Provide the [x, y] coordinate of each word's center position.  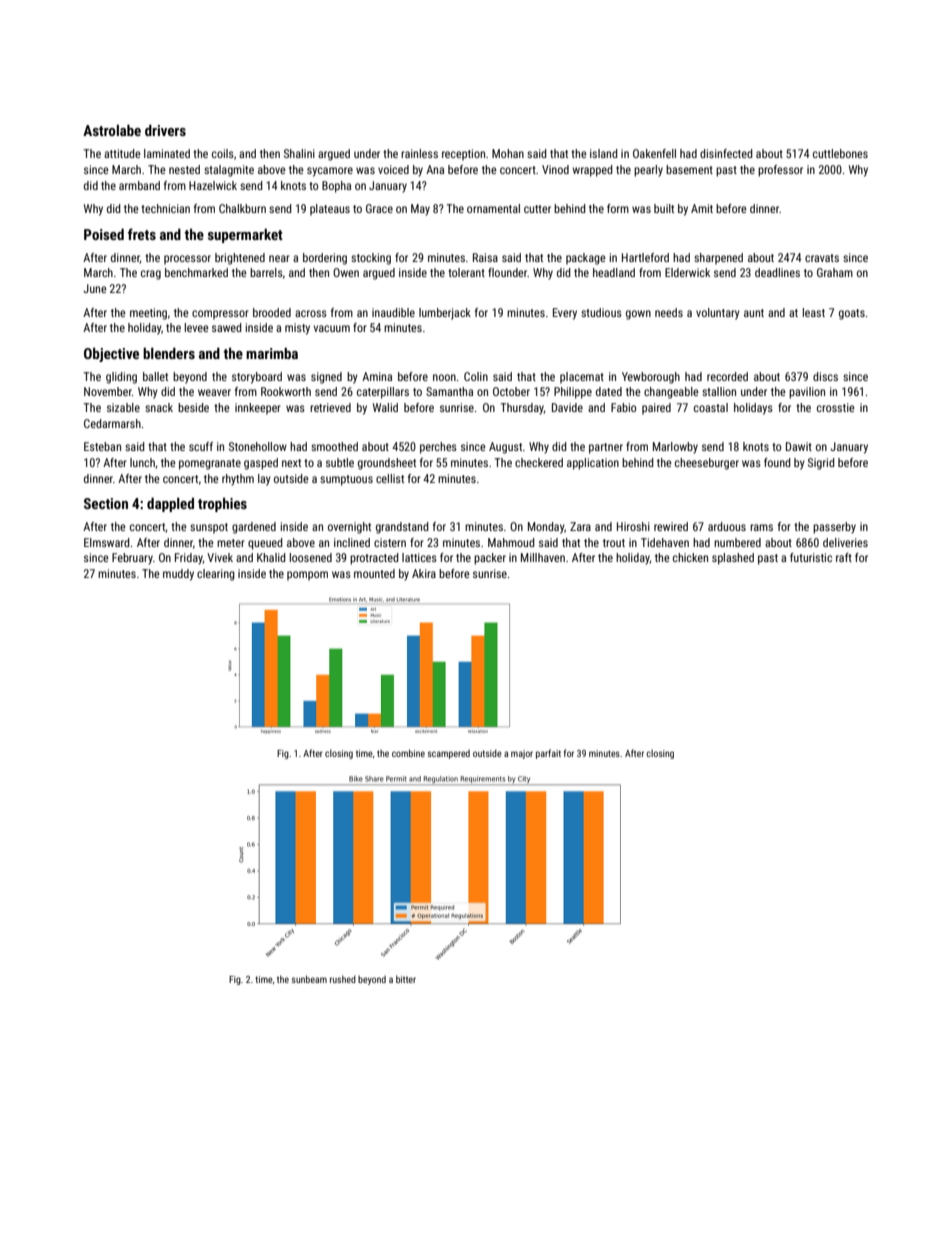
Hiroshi [633, 526]
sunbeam [309, 979]
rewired [671, 526]
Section [106, 503]
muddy [178, 575]
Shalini [299, 153]
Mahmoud [511, 542]
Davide [567, 407]
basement [689, 169]
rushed [343, 979]
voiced [393, 169]
